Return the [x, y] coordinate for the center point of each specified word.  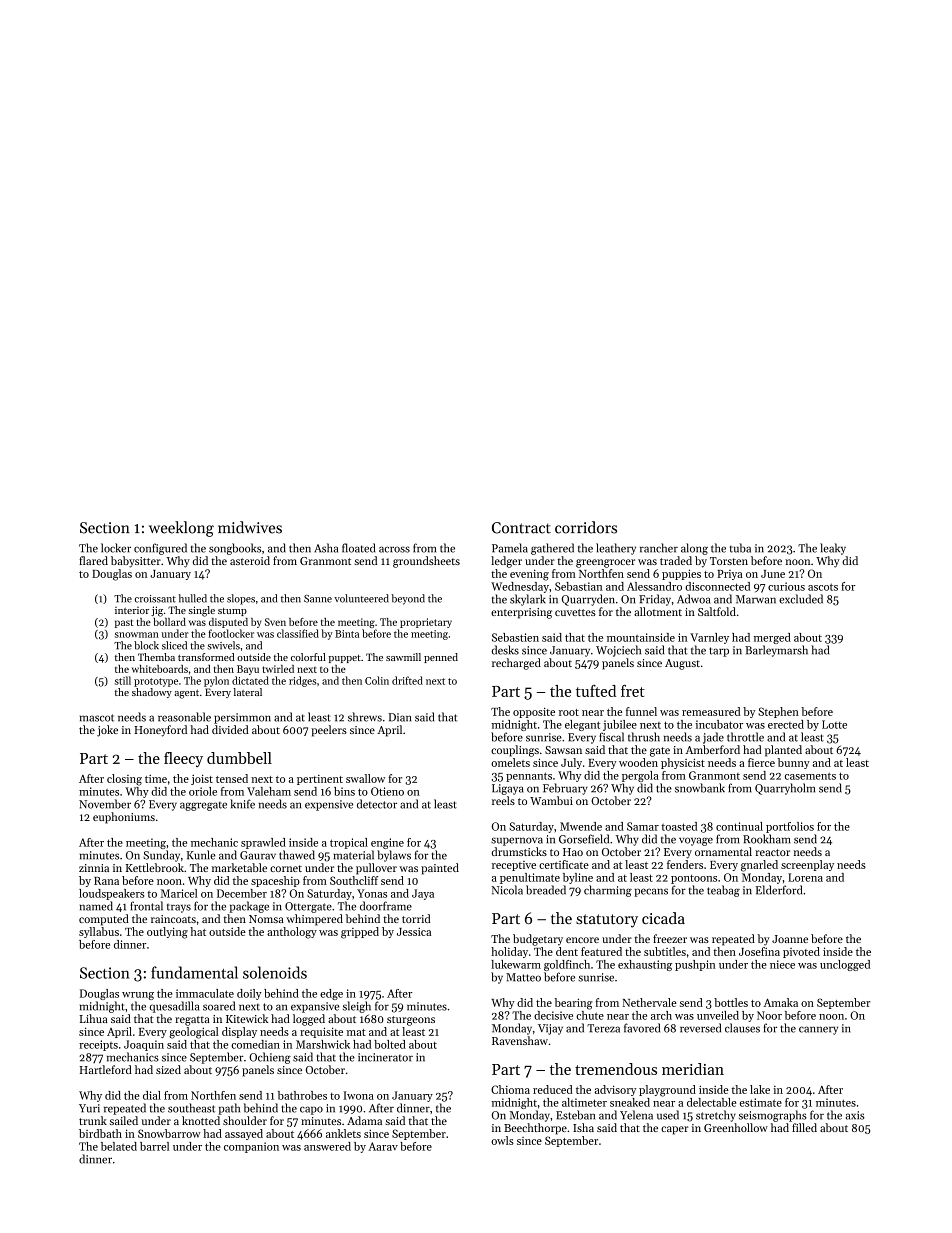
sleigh [357, 1007]
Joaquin [144, 1045]
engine [387, 843]
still [123, 680]
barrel [154, 1146]
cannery [818, 1030]
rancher [659, 548]
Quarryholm [785, 789]
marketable [239, 867]
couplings [515, 751]
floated [358, 548]
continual [739, 826]
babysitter [136, 562]
